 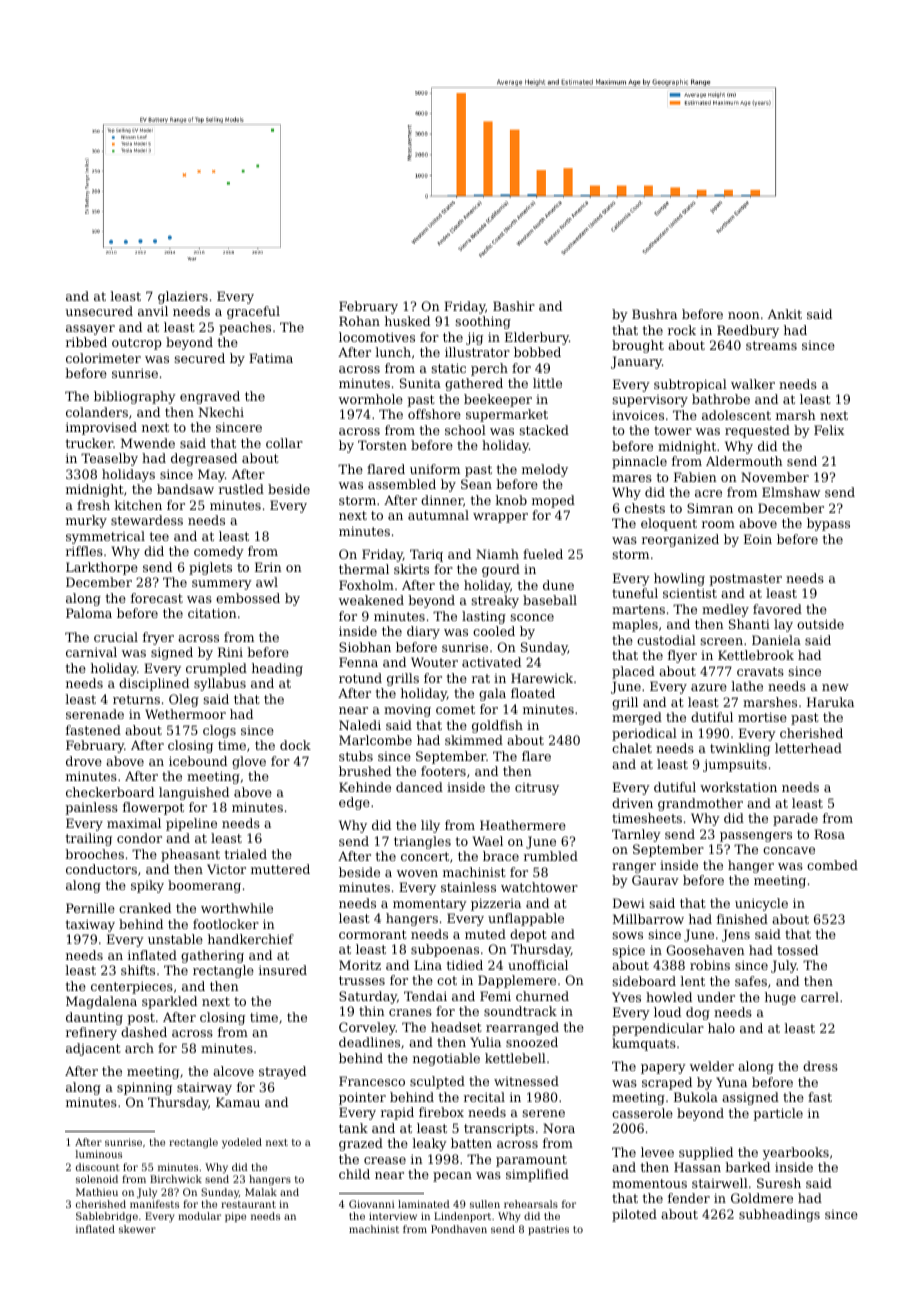 I want to click on Ankit, so click(x=785, y=314).
